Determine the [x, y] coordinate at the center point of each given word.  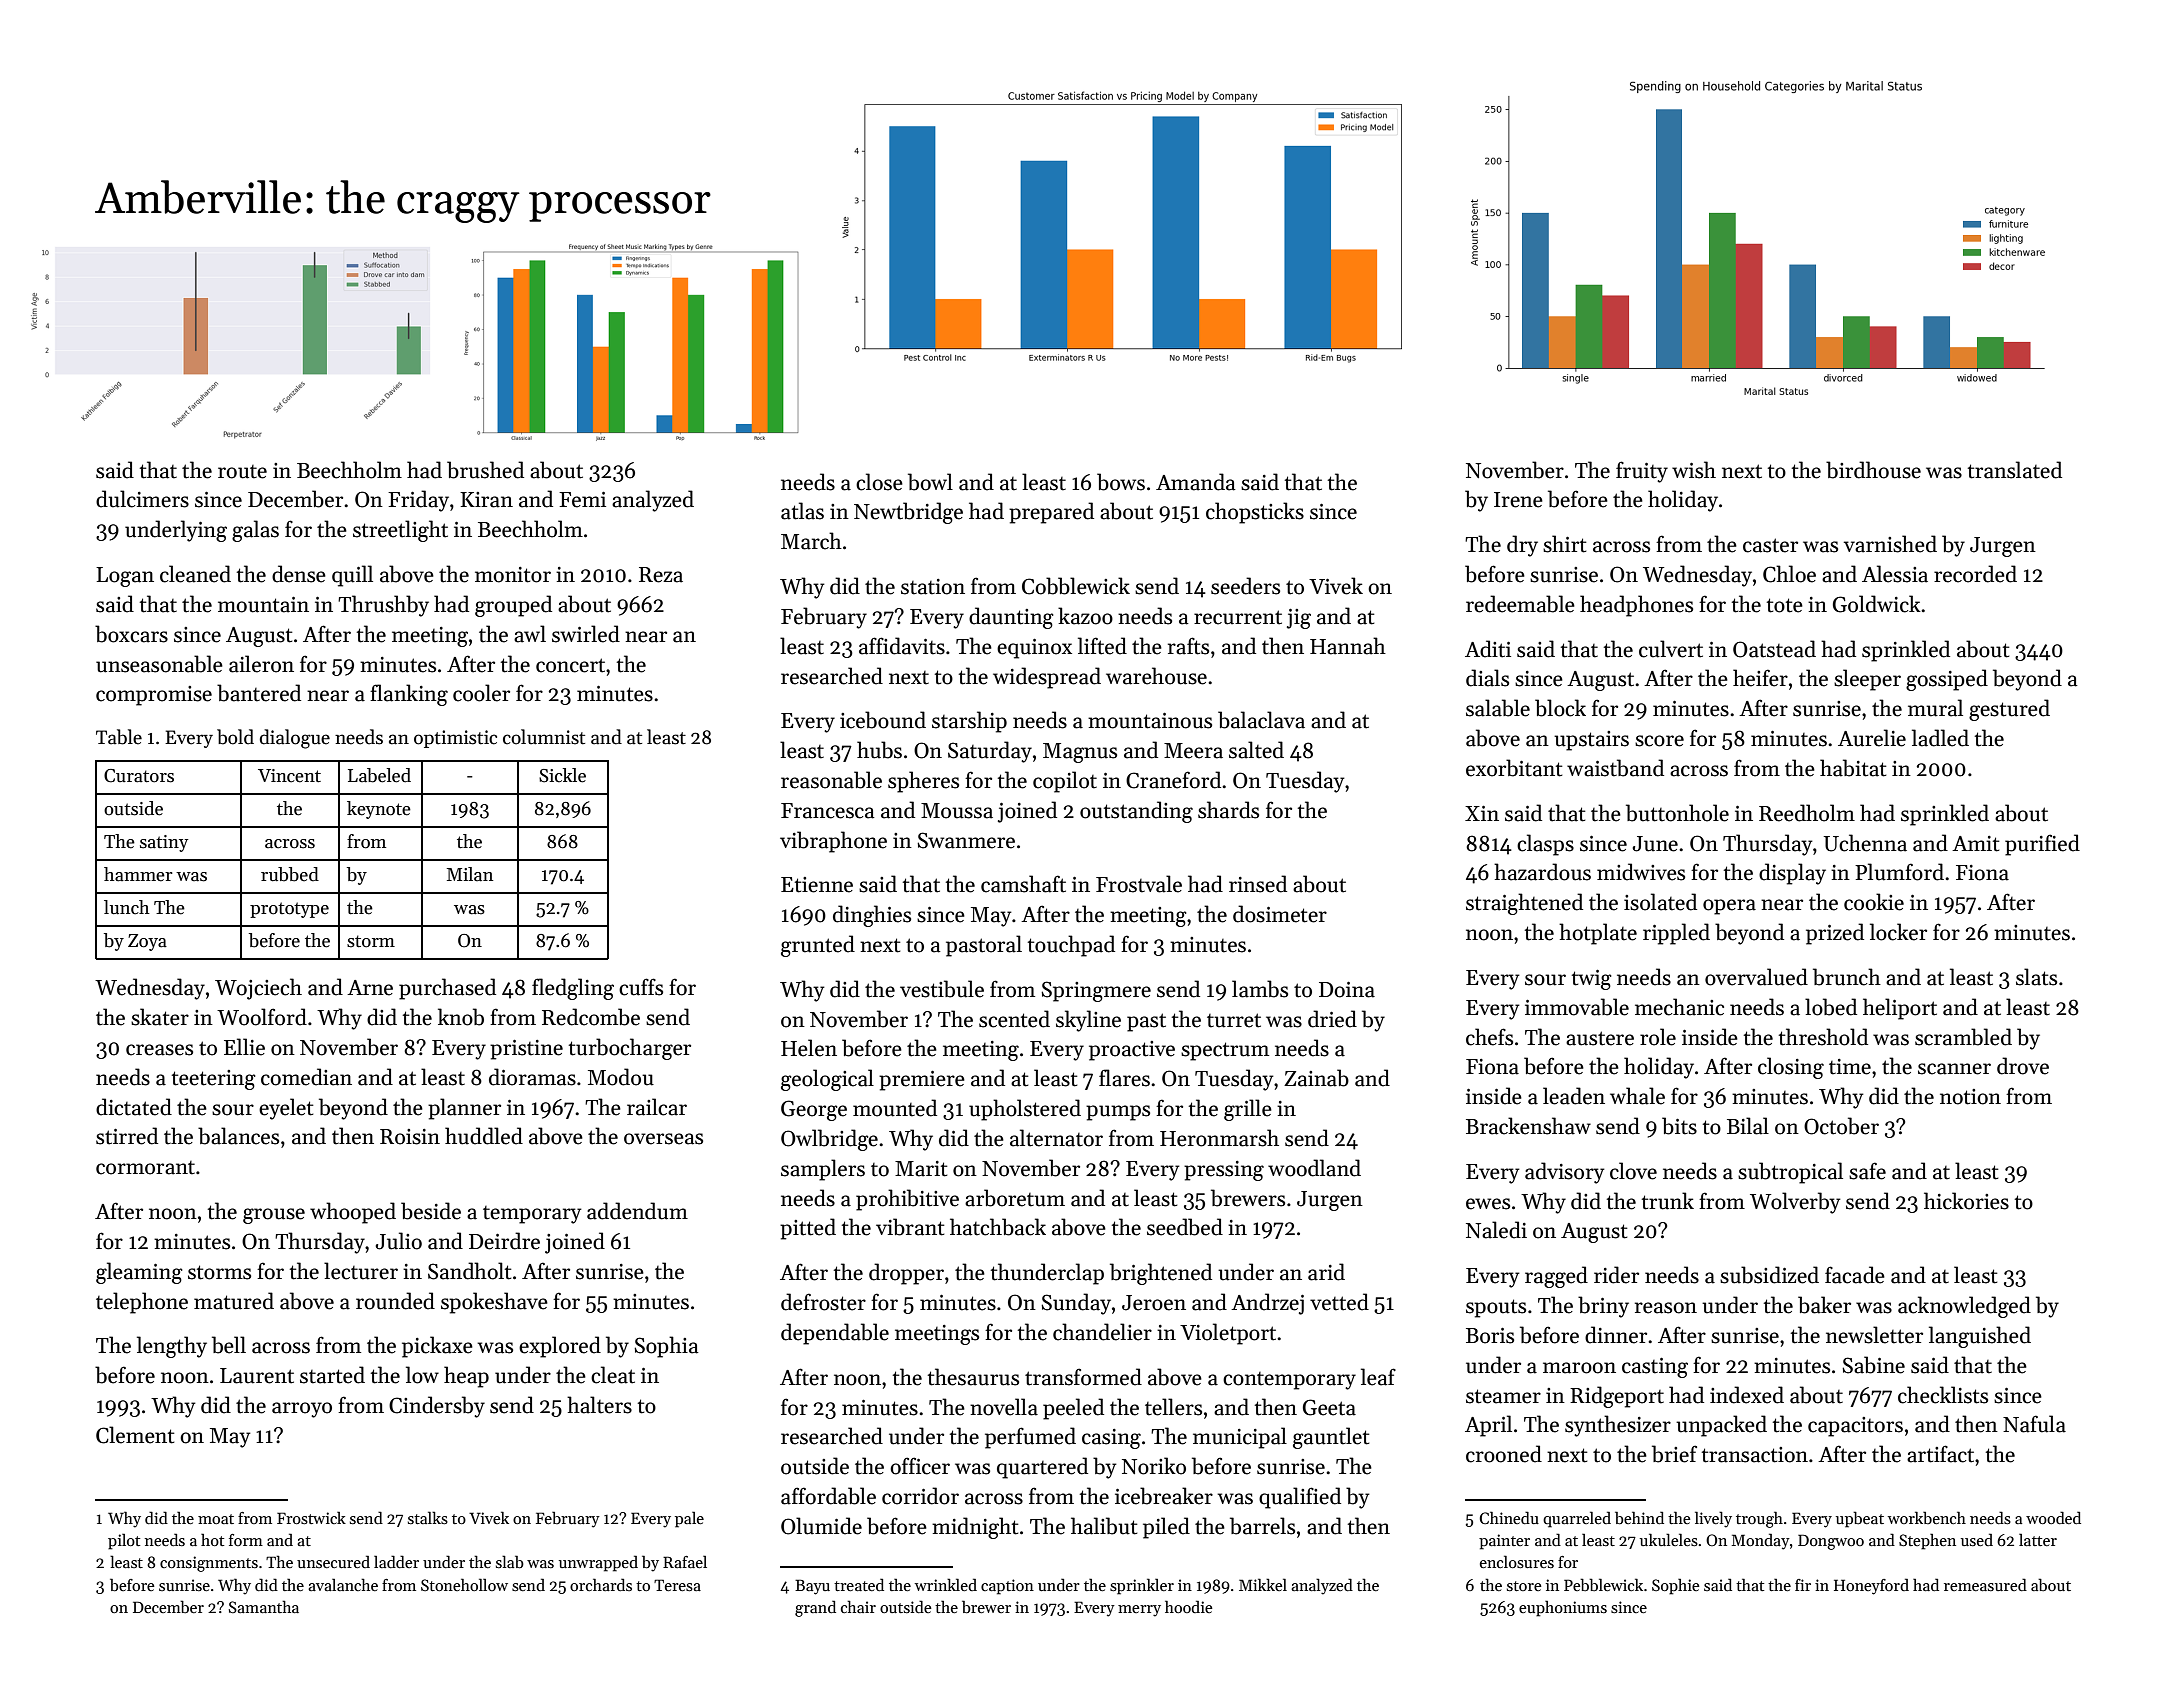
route [242, 472]
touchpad [1071, 946]
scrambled [1963, 1037]
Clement [135, 1435]
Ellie [244, 1047]
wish [1694, 470]
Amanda [1196, 482]
